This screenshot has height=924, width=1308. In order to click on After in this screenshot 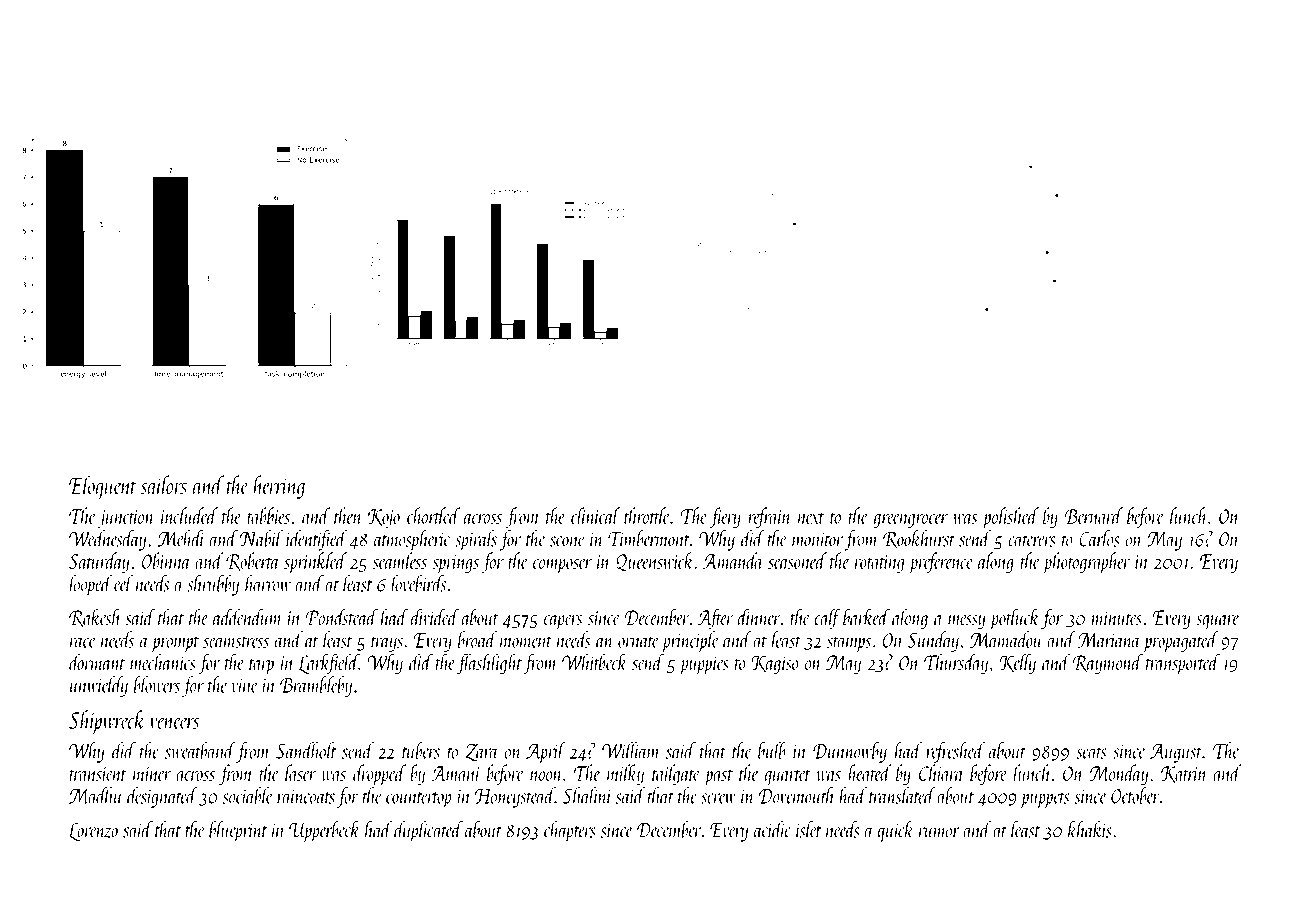, I will do `click(715, 619)`.
